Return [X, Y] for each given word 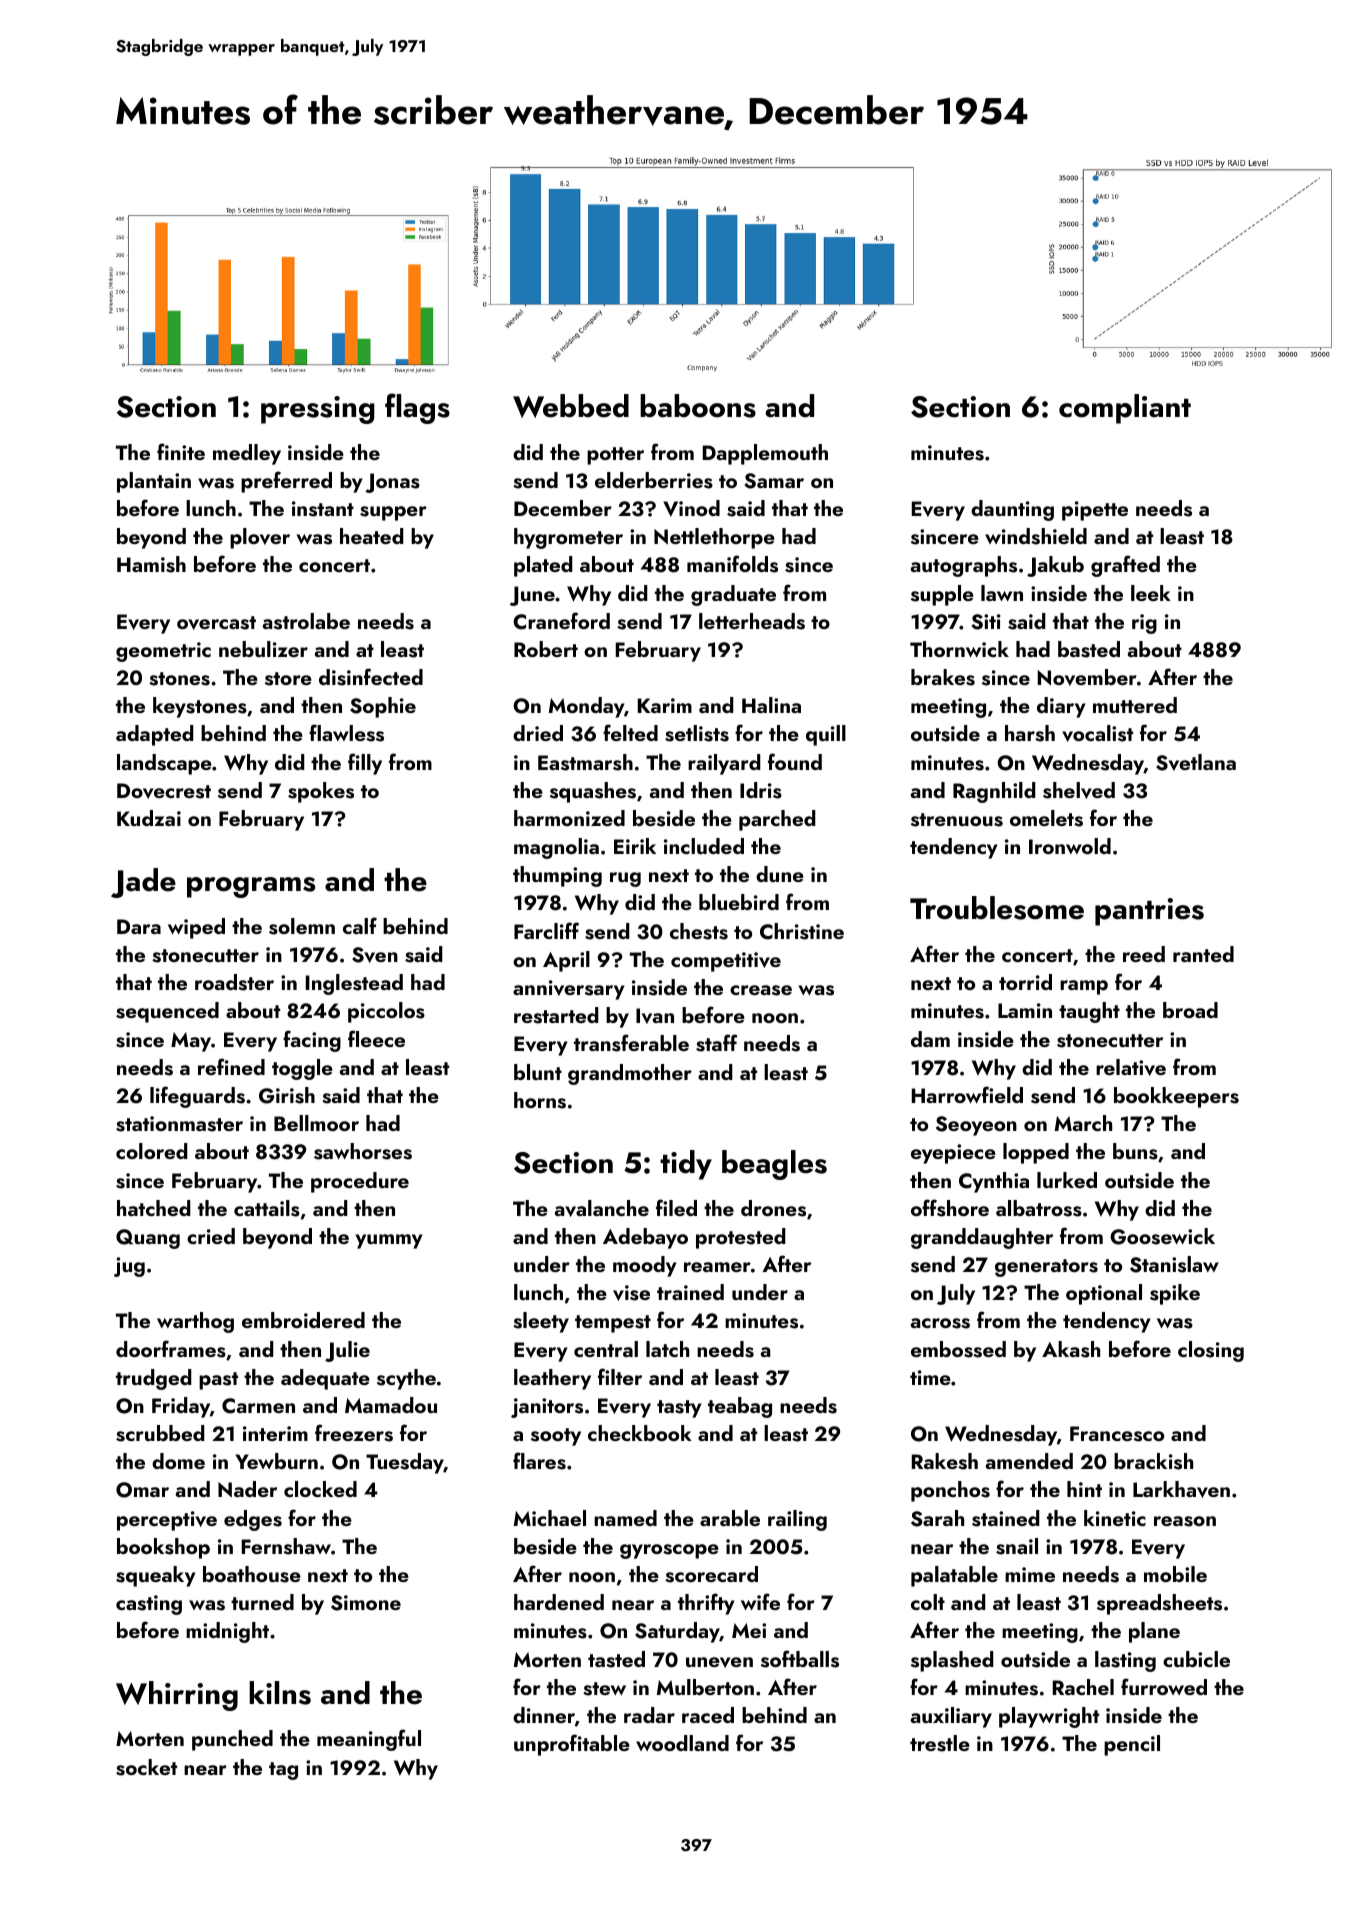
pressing [318, 410]
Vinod [691, 508]
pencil [1132, 1745]
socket [146, 1767]
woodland [682, 1743]
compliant [1125, 409]
